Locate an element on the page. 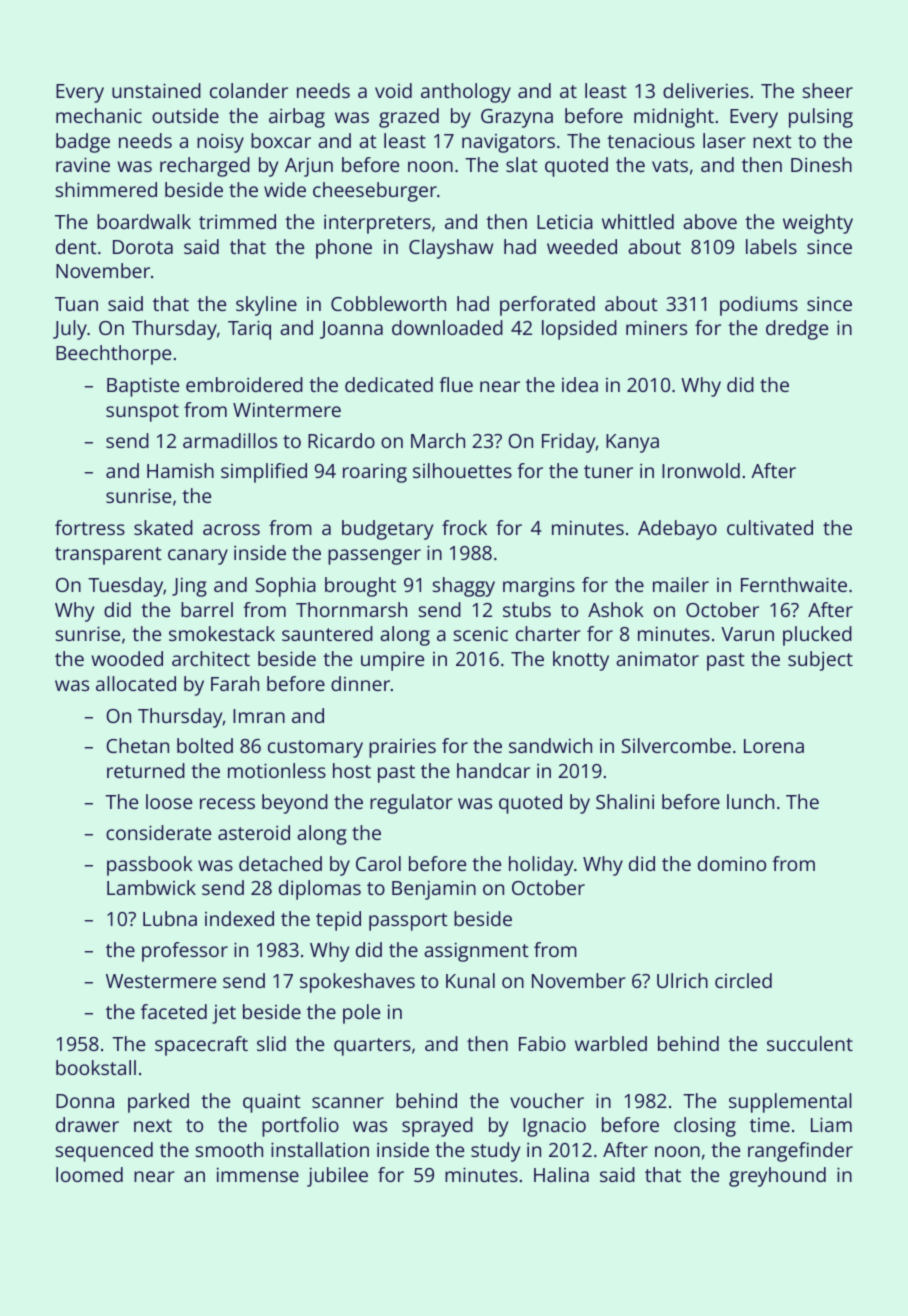 The image size is (908, 1316). colander is located at coordinates (249, 90).
